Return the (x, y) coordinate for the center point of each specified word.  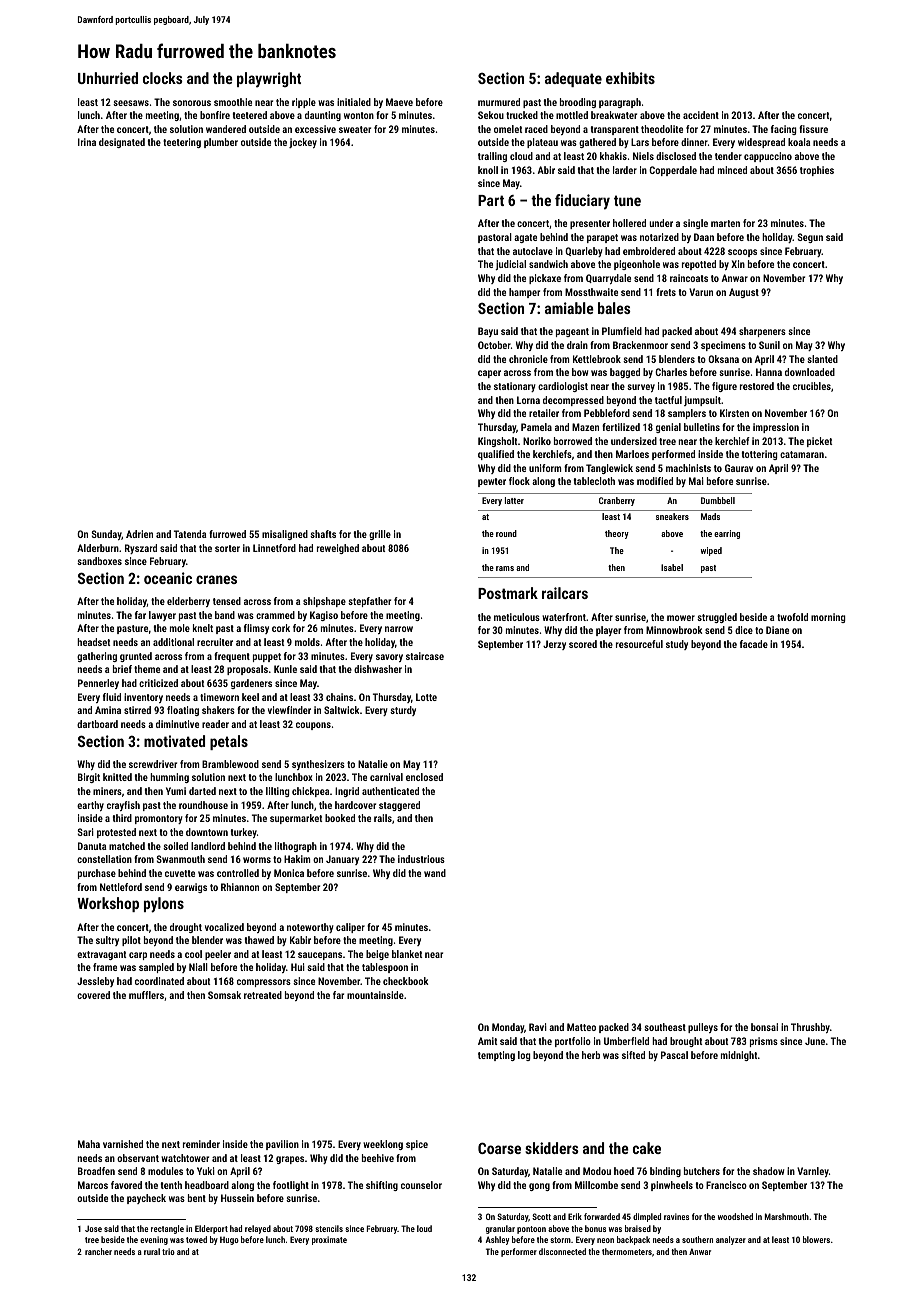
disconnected (562, 1251)
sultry (107, 941)
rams (505, 568)
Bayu (488, 332)
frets (666, 292)
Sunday (107, 535)
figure (724, 387)
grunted (136, 657)
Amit (487, 1041)
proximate (329, 1240)
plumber (221, 143)
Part (491, 200)
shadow (768, 1171)
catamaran (802, 454)
